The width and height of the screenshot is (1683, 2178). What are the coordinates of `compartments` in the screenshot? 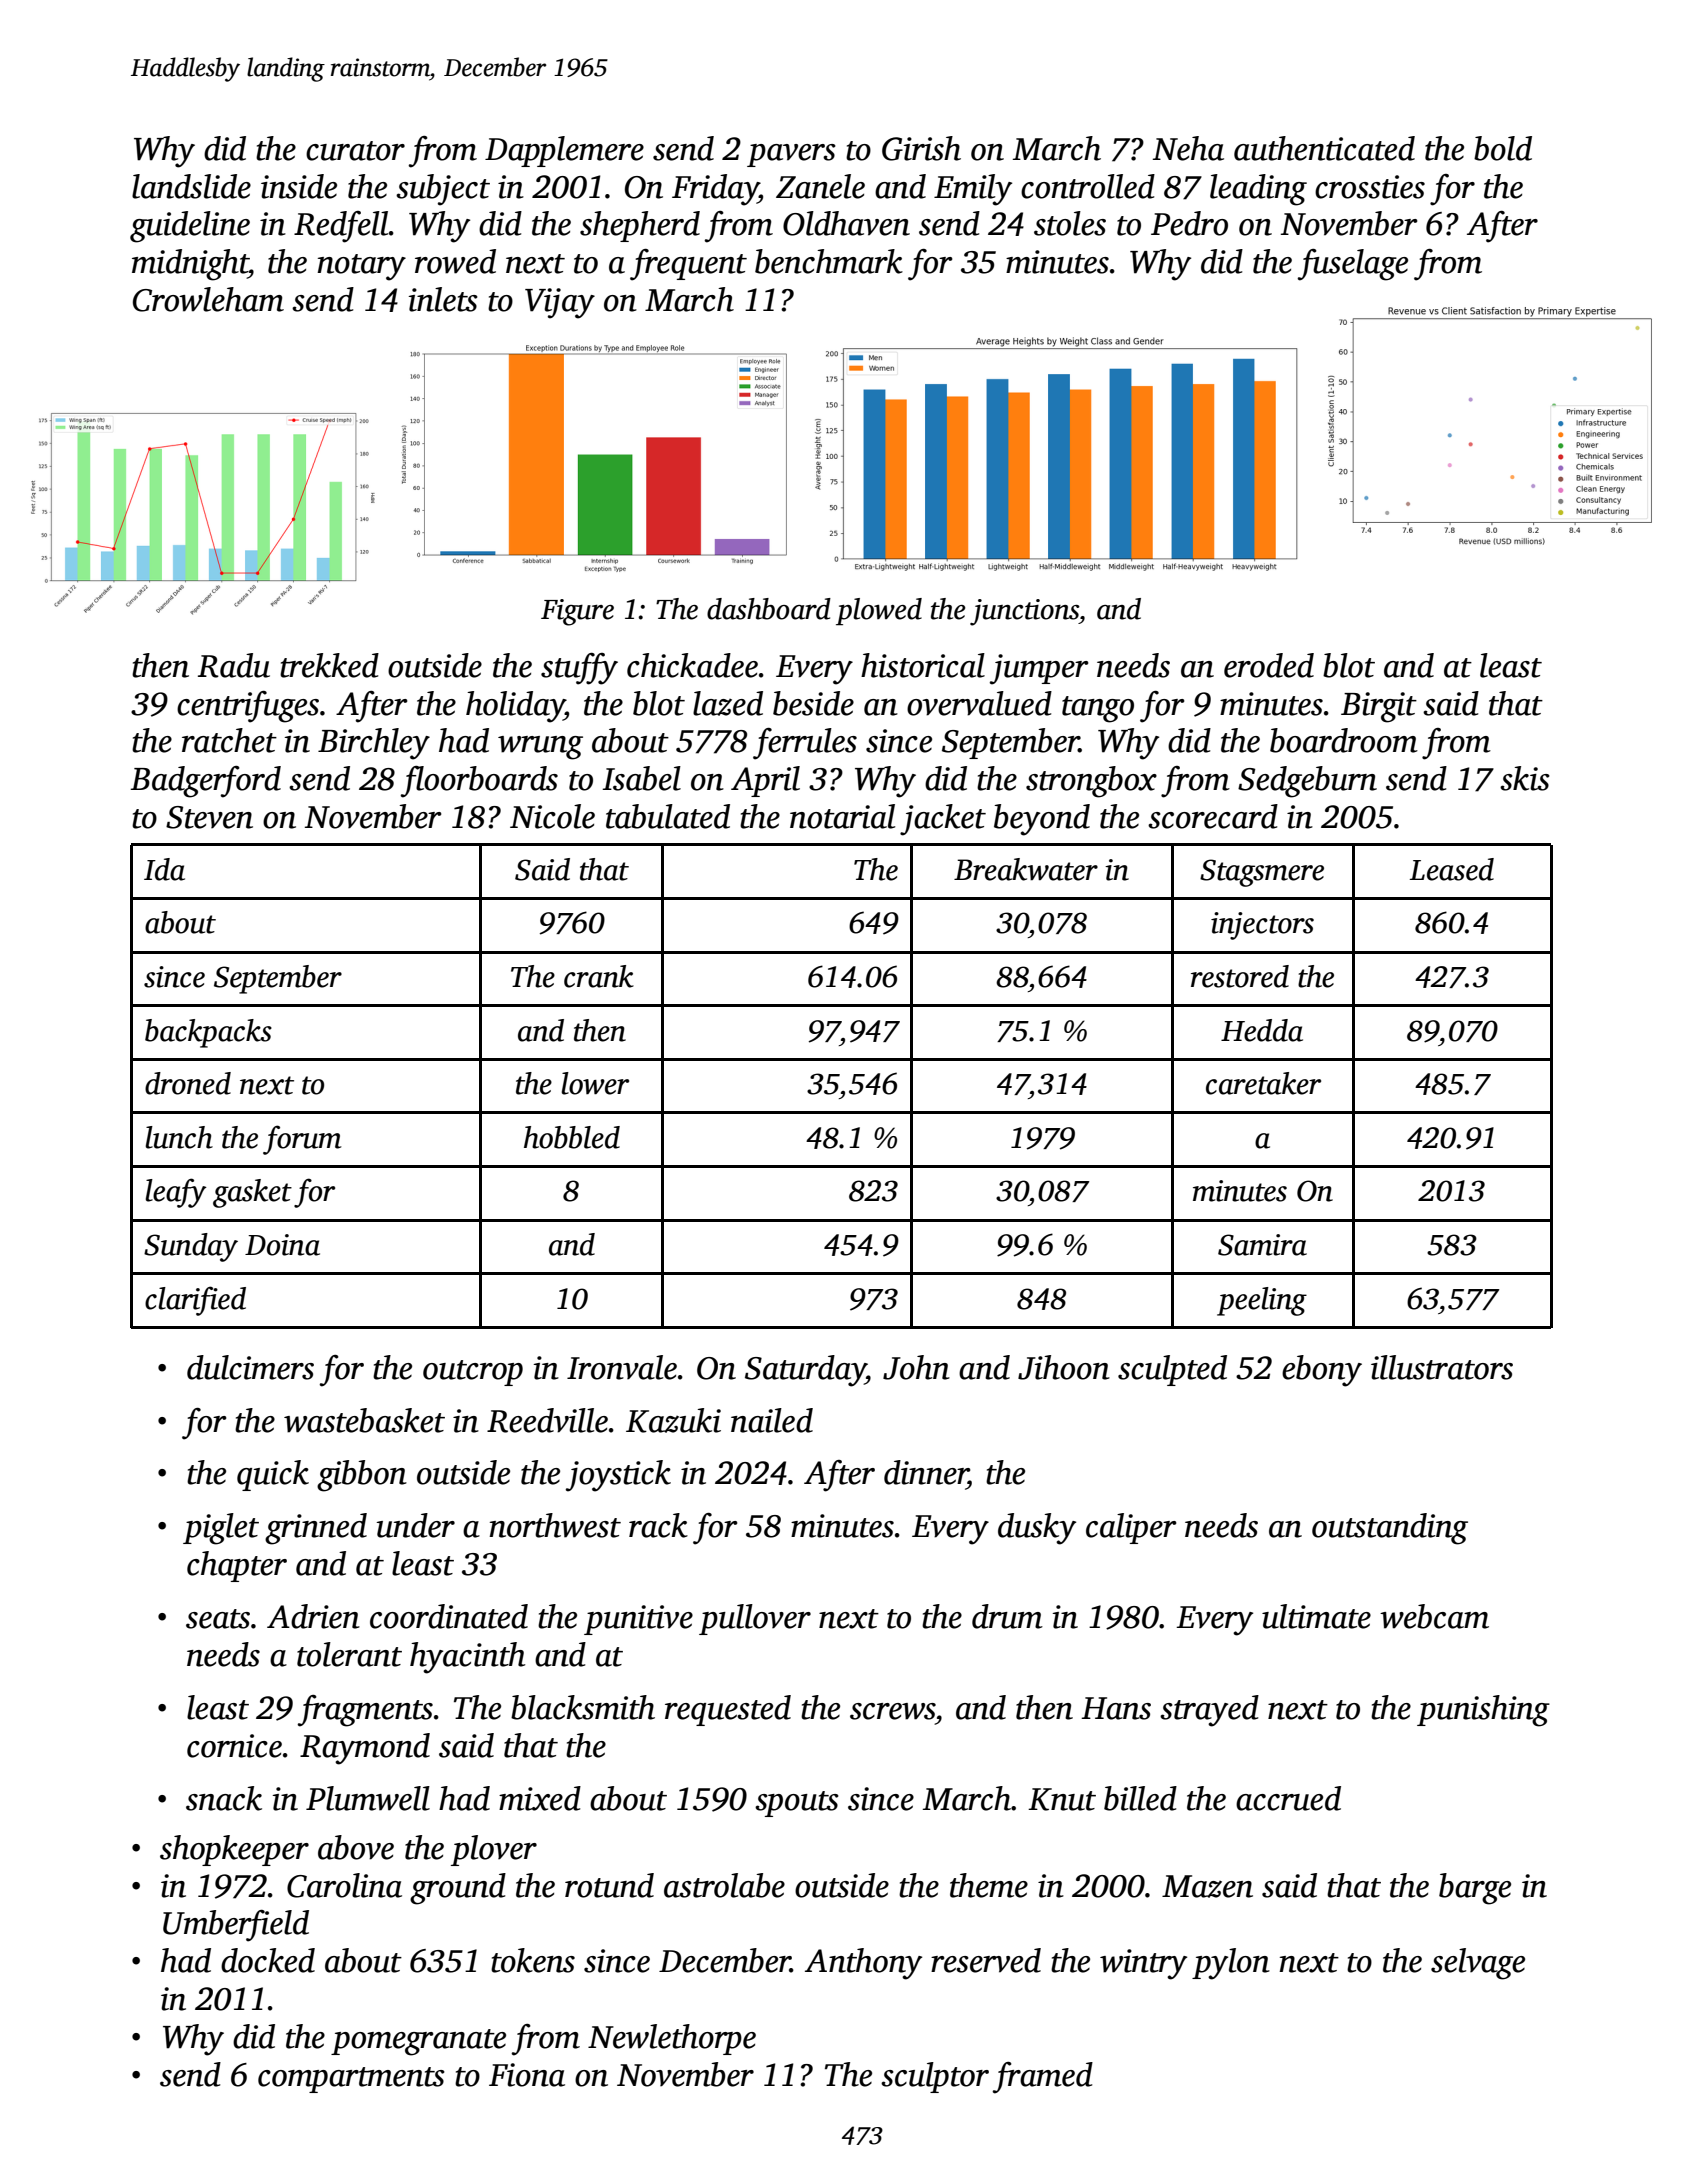 It's located at (351, 2080).
